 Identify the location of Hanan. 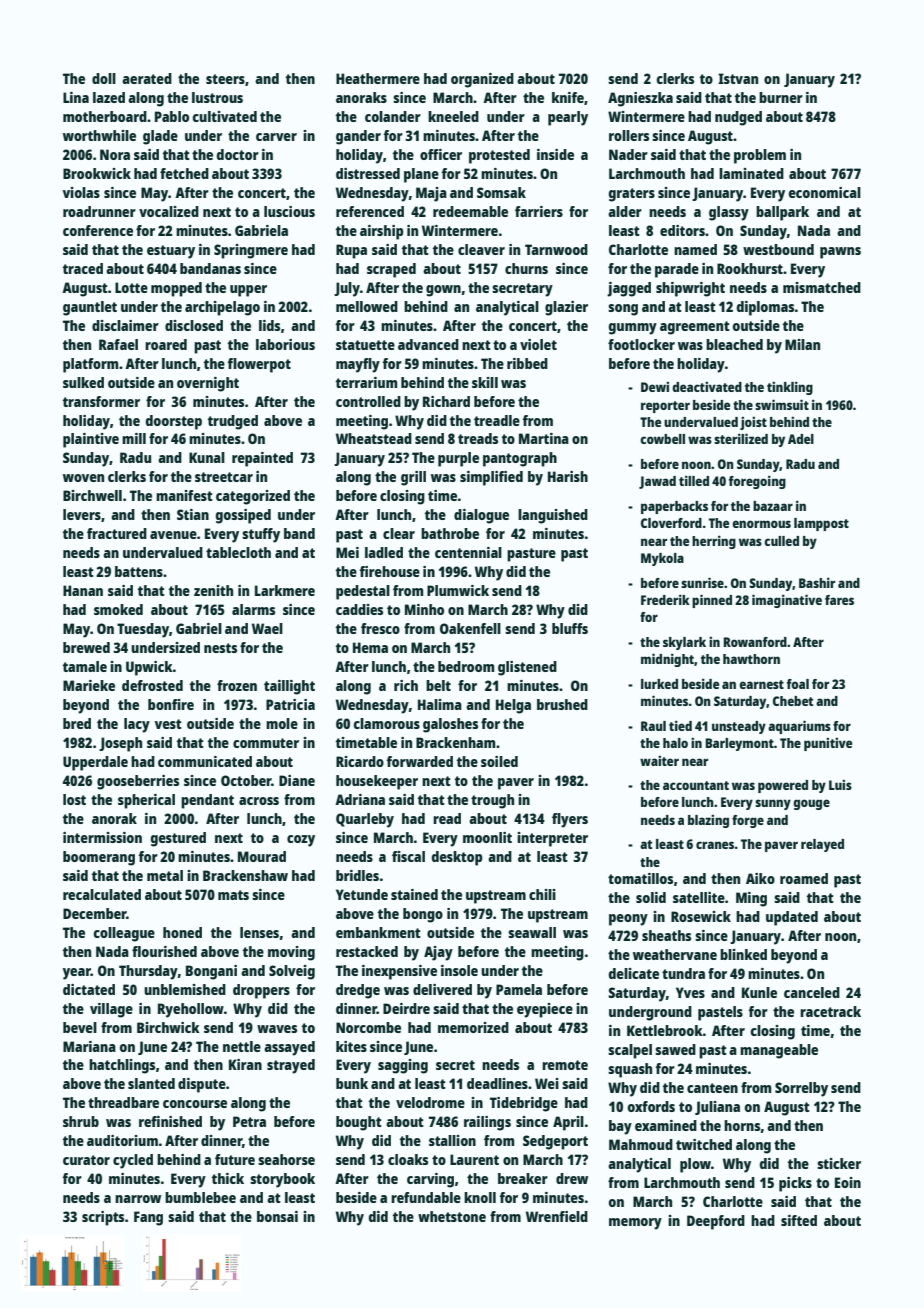
(83, 590).
